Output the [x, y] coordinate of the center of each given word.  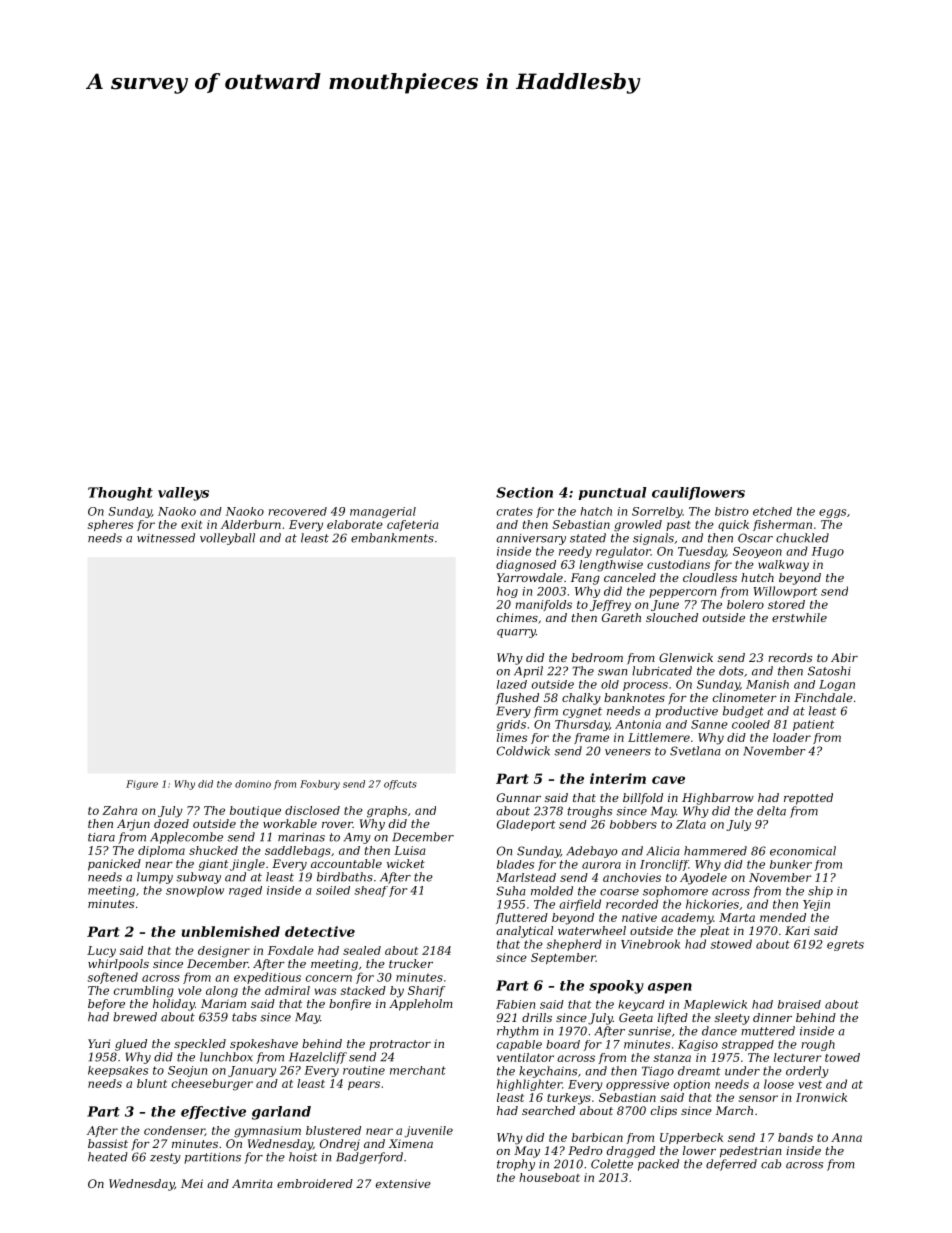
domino [253, 784]
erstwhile [799, 617]
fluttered [522, 918]
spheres [110, 525]
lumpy [155, 878]
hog [507, 592]
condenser [174, 1131]
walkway [783, 566]
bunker [791, 864]
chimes [517, 617]
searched [548, 1110]
